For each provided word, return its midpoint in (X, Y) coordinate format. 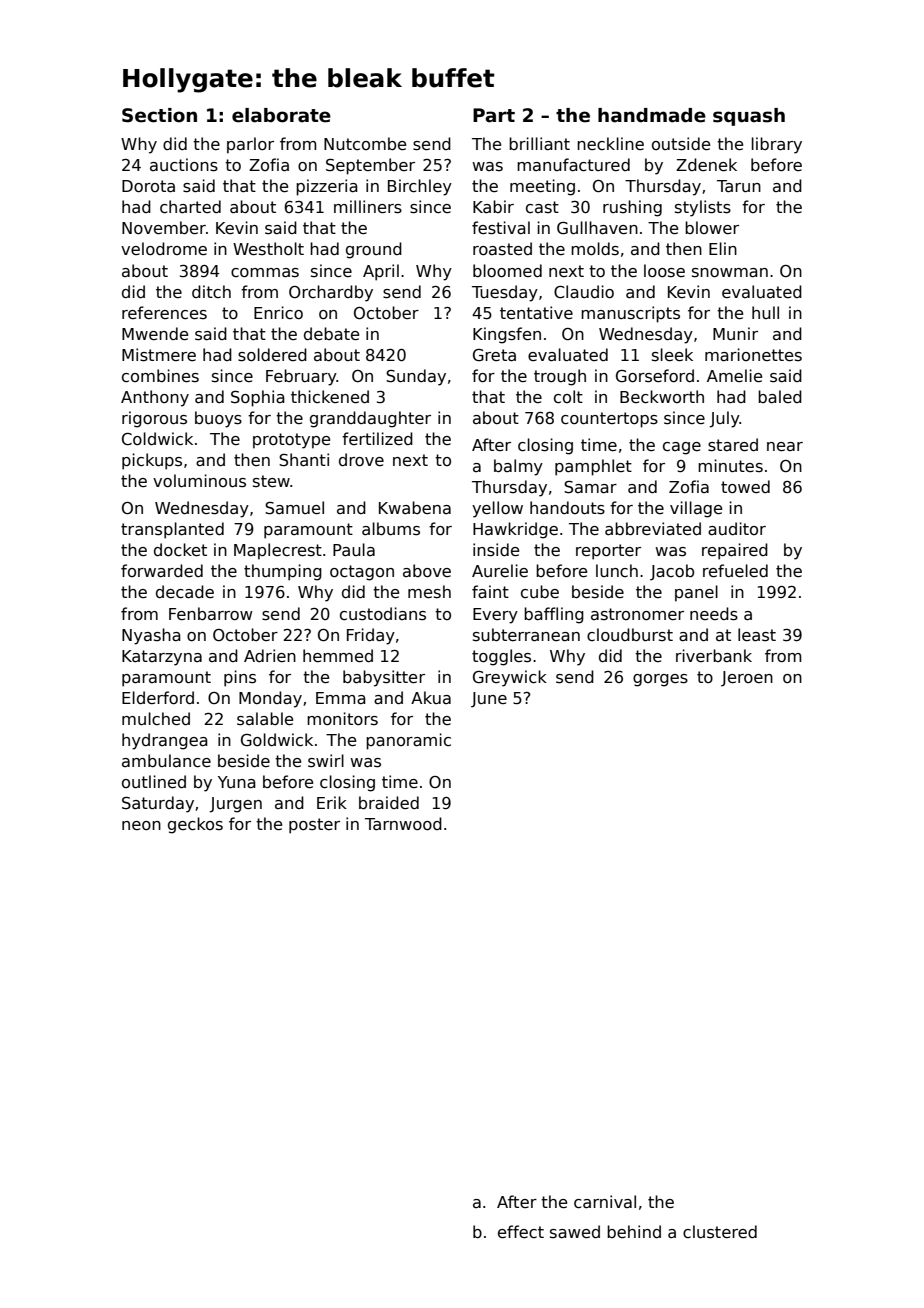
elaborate (281, 115)
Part (494, 115)
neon (141, 825)
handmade (652, 115)
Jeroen (747, 679)
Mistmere (159, 355)
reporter (608, 552)
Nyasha (151, 636)
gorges (660, 680)
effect (521, 1231)
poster (314, 826)
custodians (383, 614)
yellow (497, 509)
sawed (575, 1231)
